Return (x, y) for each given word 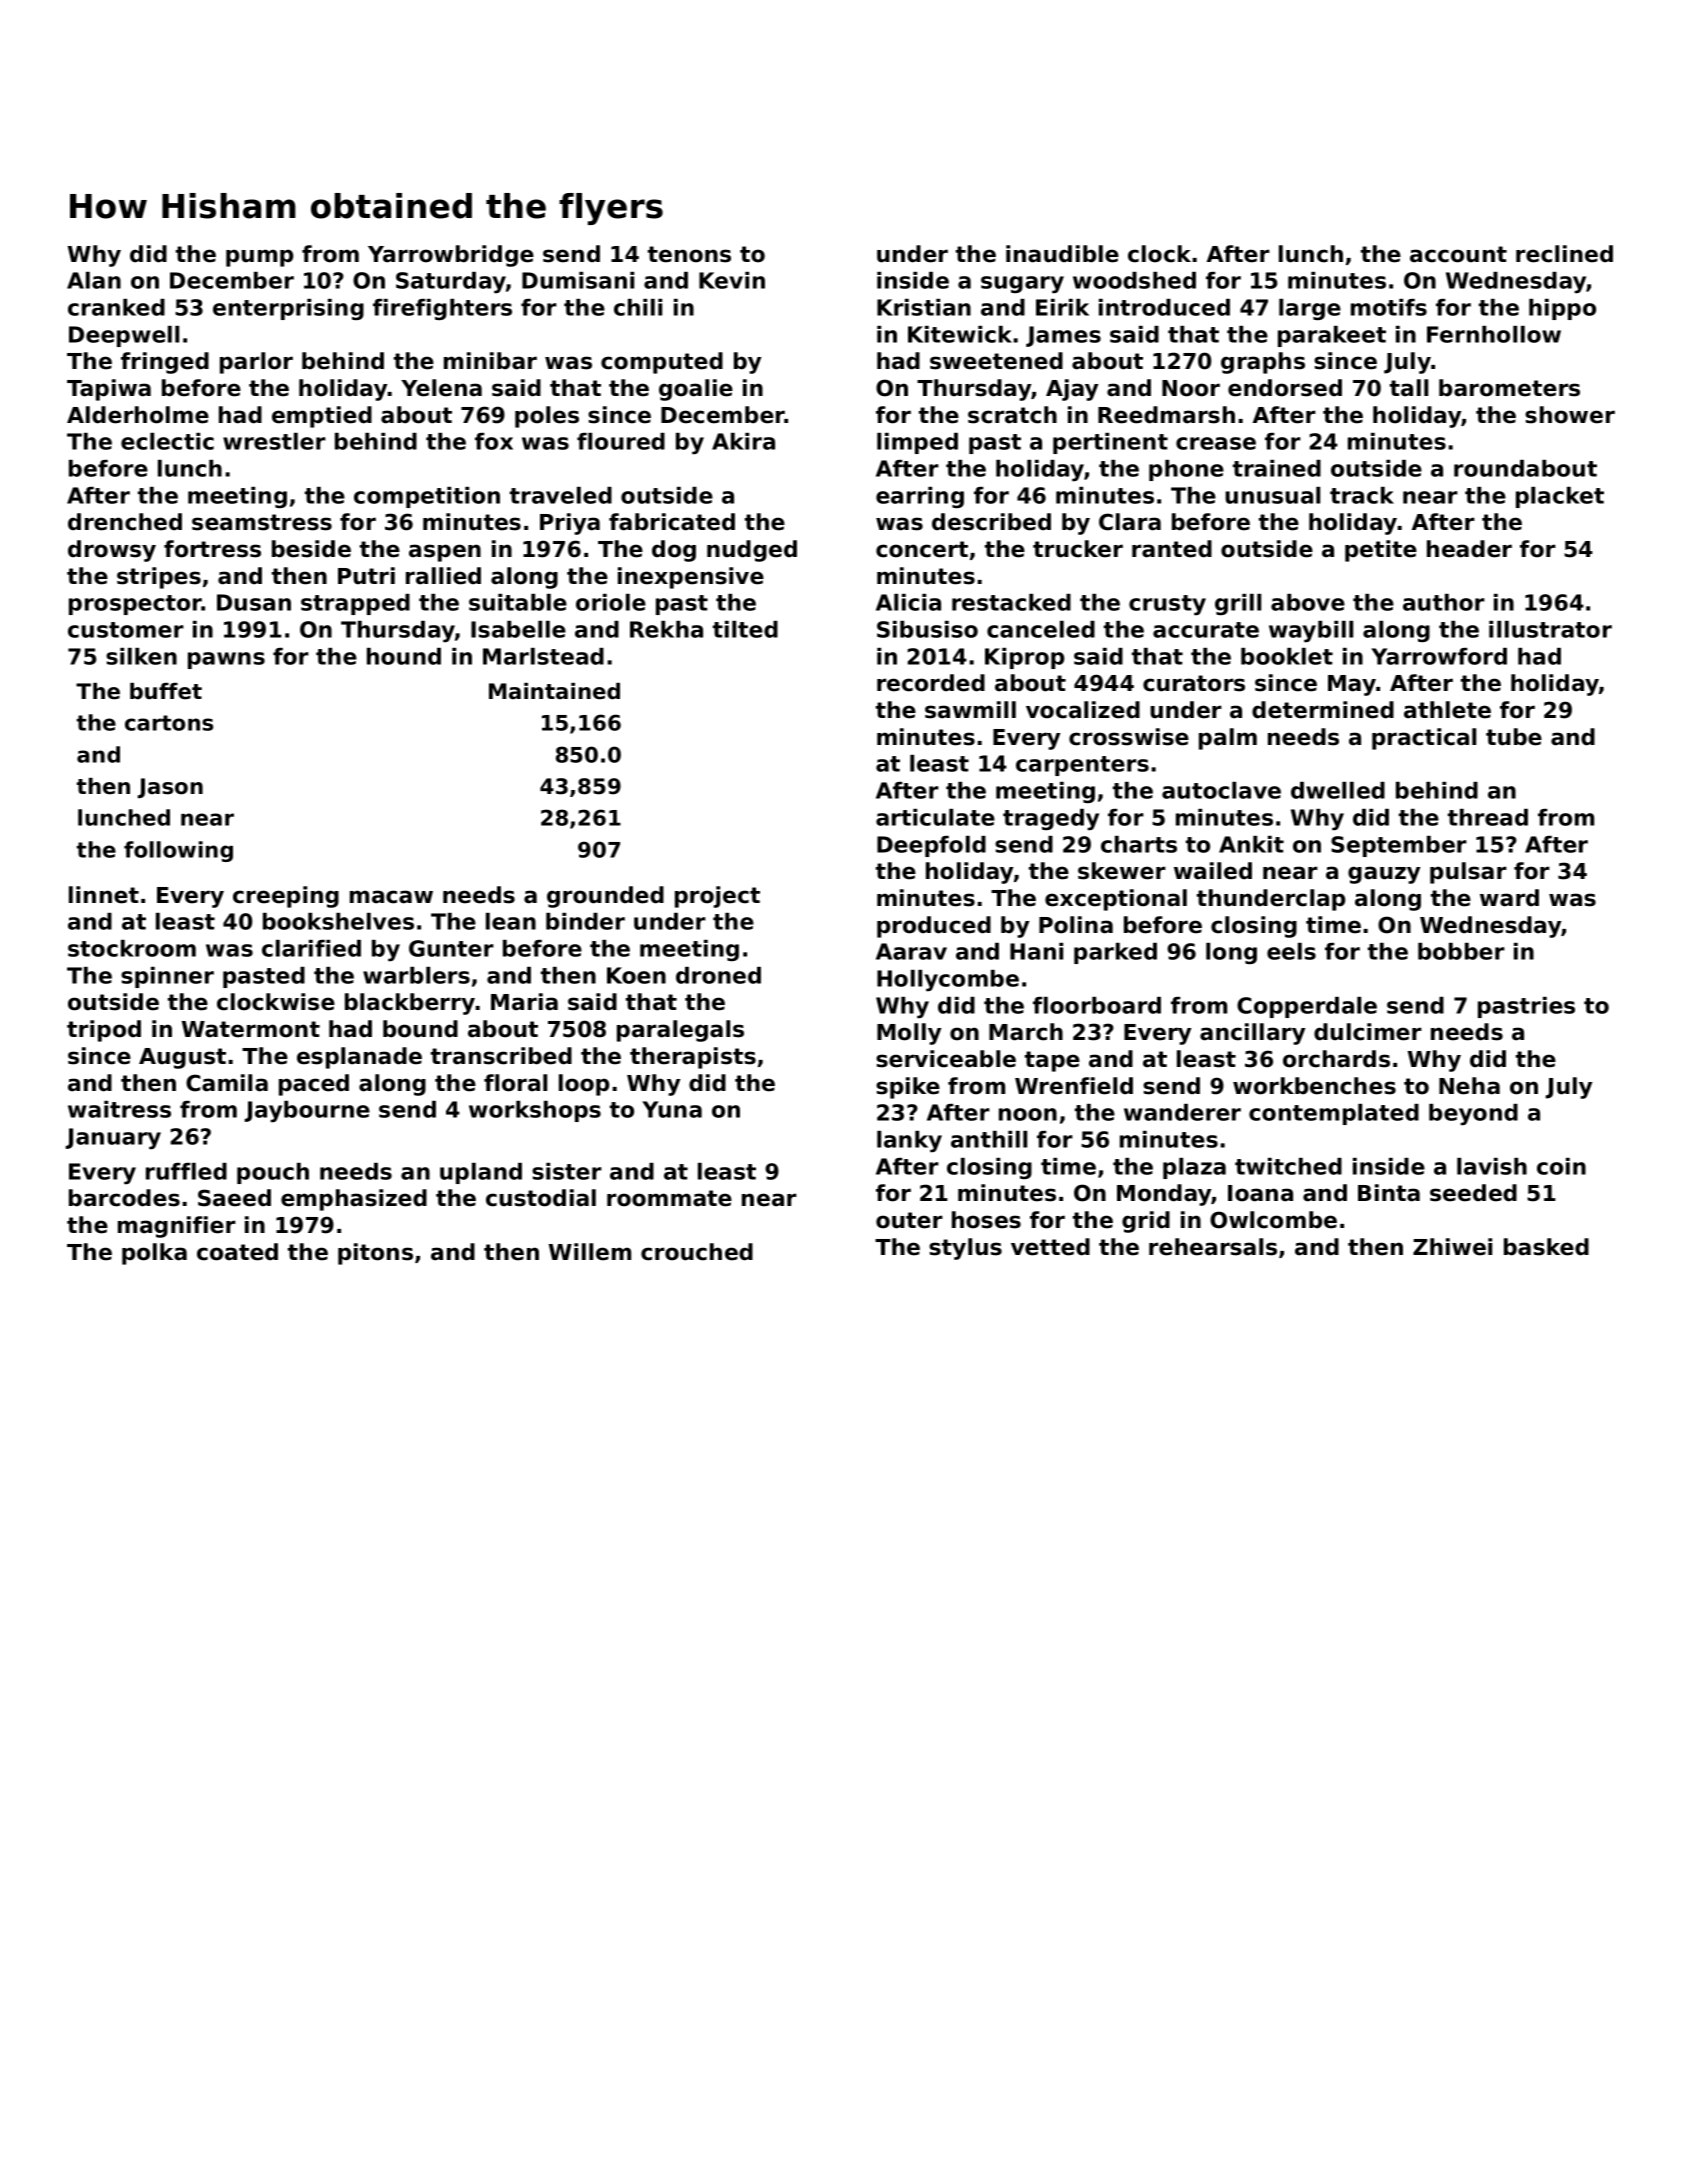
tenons (689, 254)
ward (1509, 898)
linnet (104, 895)
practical (1424, 739)
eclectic (167, 441)
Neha (1469, 1086)
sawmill (970, 710)
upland (481, 1173)
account (1458, 254)
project (717, 897)
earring (920, 497)
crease (1216, 443)
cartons (169, 723)
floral (515, 1083)
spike (908, 1088)
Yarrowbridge (451, 256)
